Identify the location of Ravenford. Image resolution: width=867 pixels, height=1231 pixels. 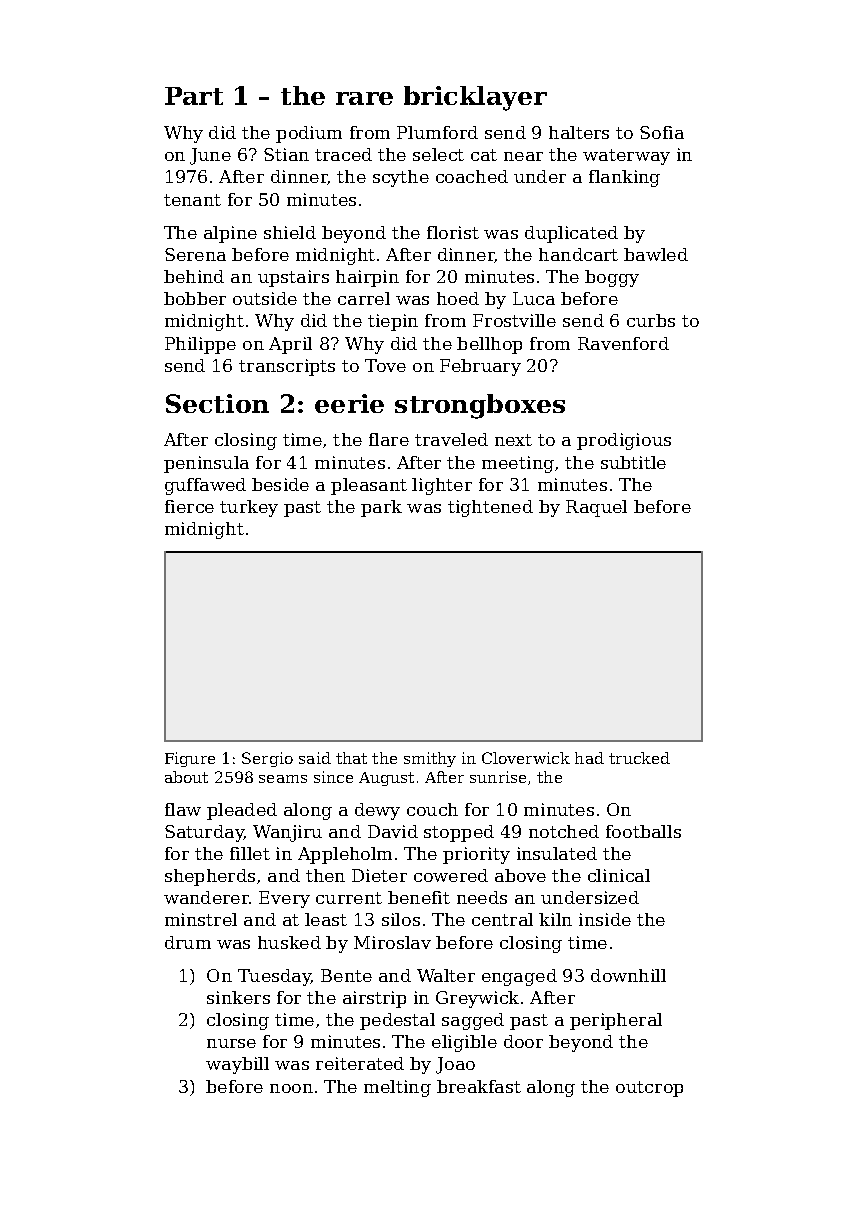
(623, 343).
